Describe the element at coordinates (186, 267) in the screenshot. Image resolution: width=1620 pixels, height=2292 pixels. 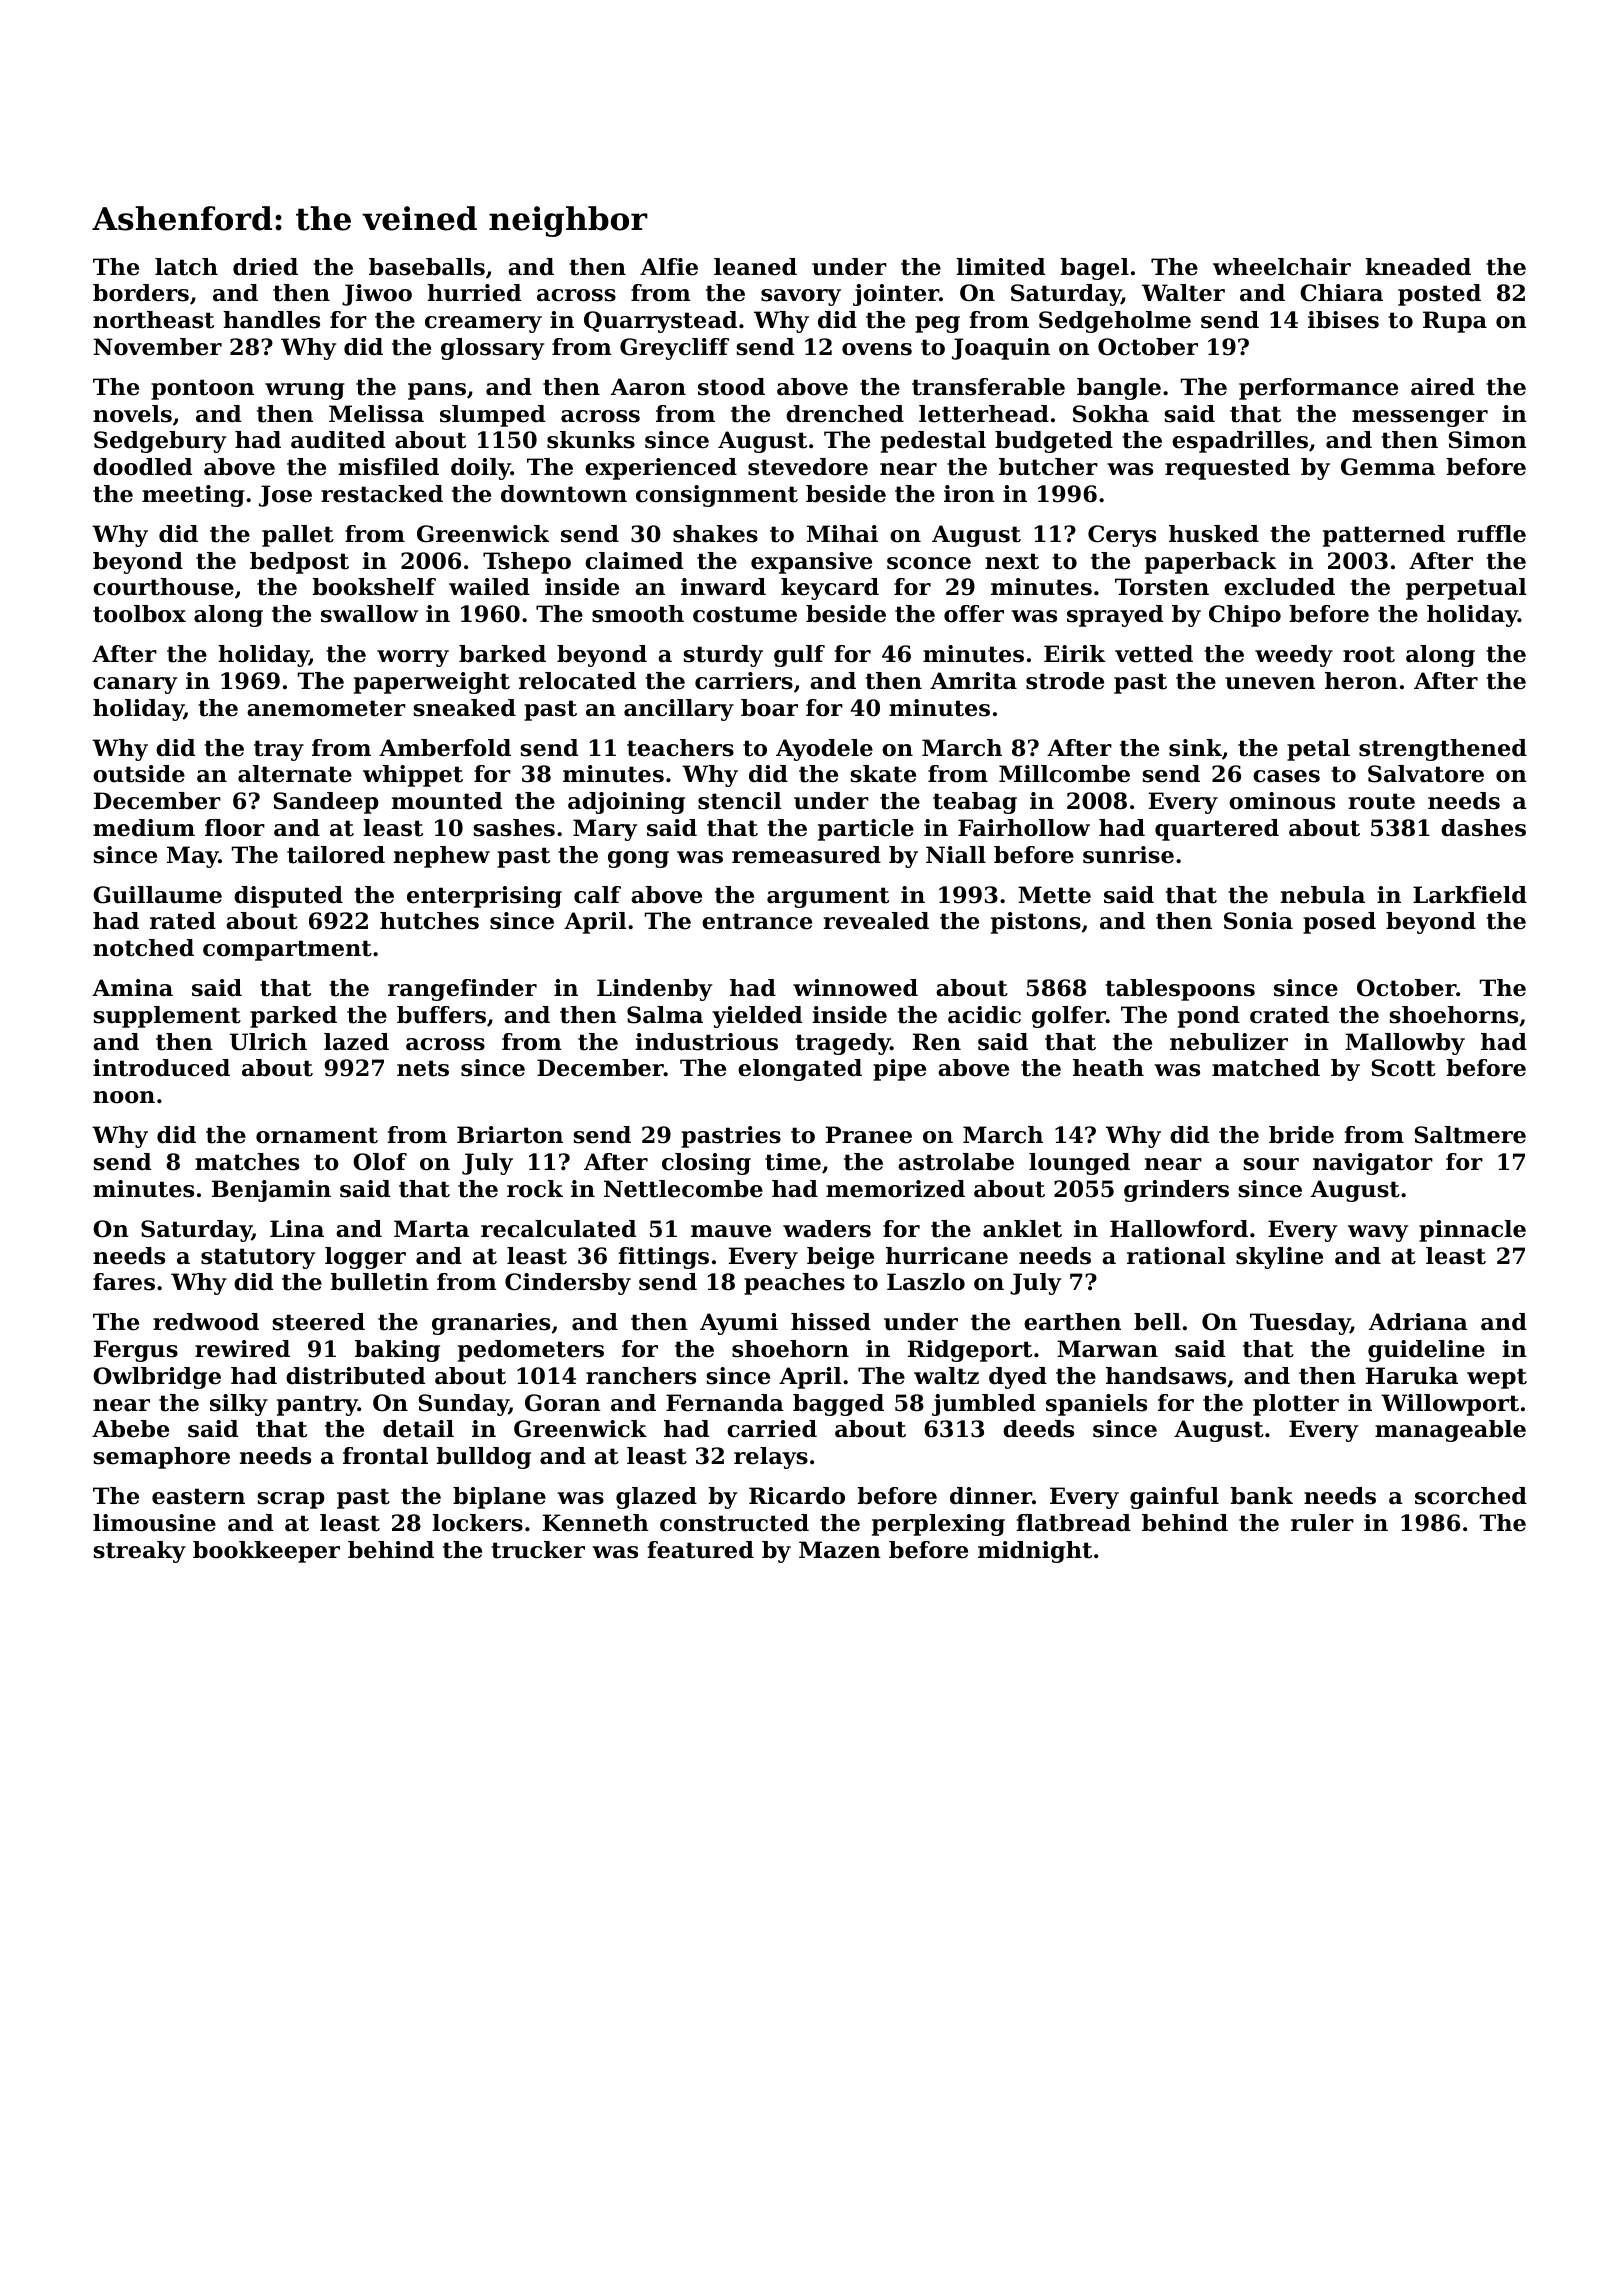
I see `latch` at that location.
